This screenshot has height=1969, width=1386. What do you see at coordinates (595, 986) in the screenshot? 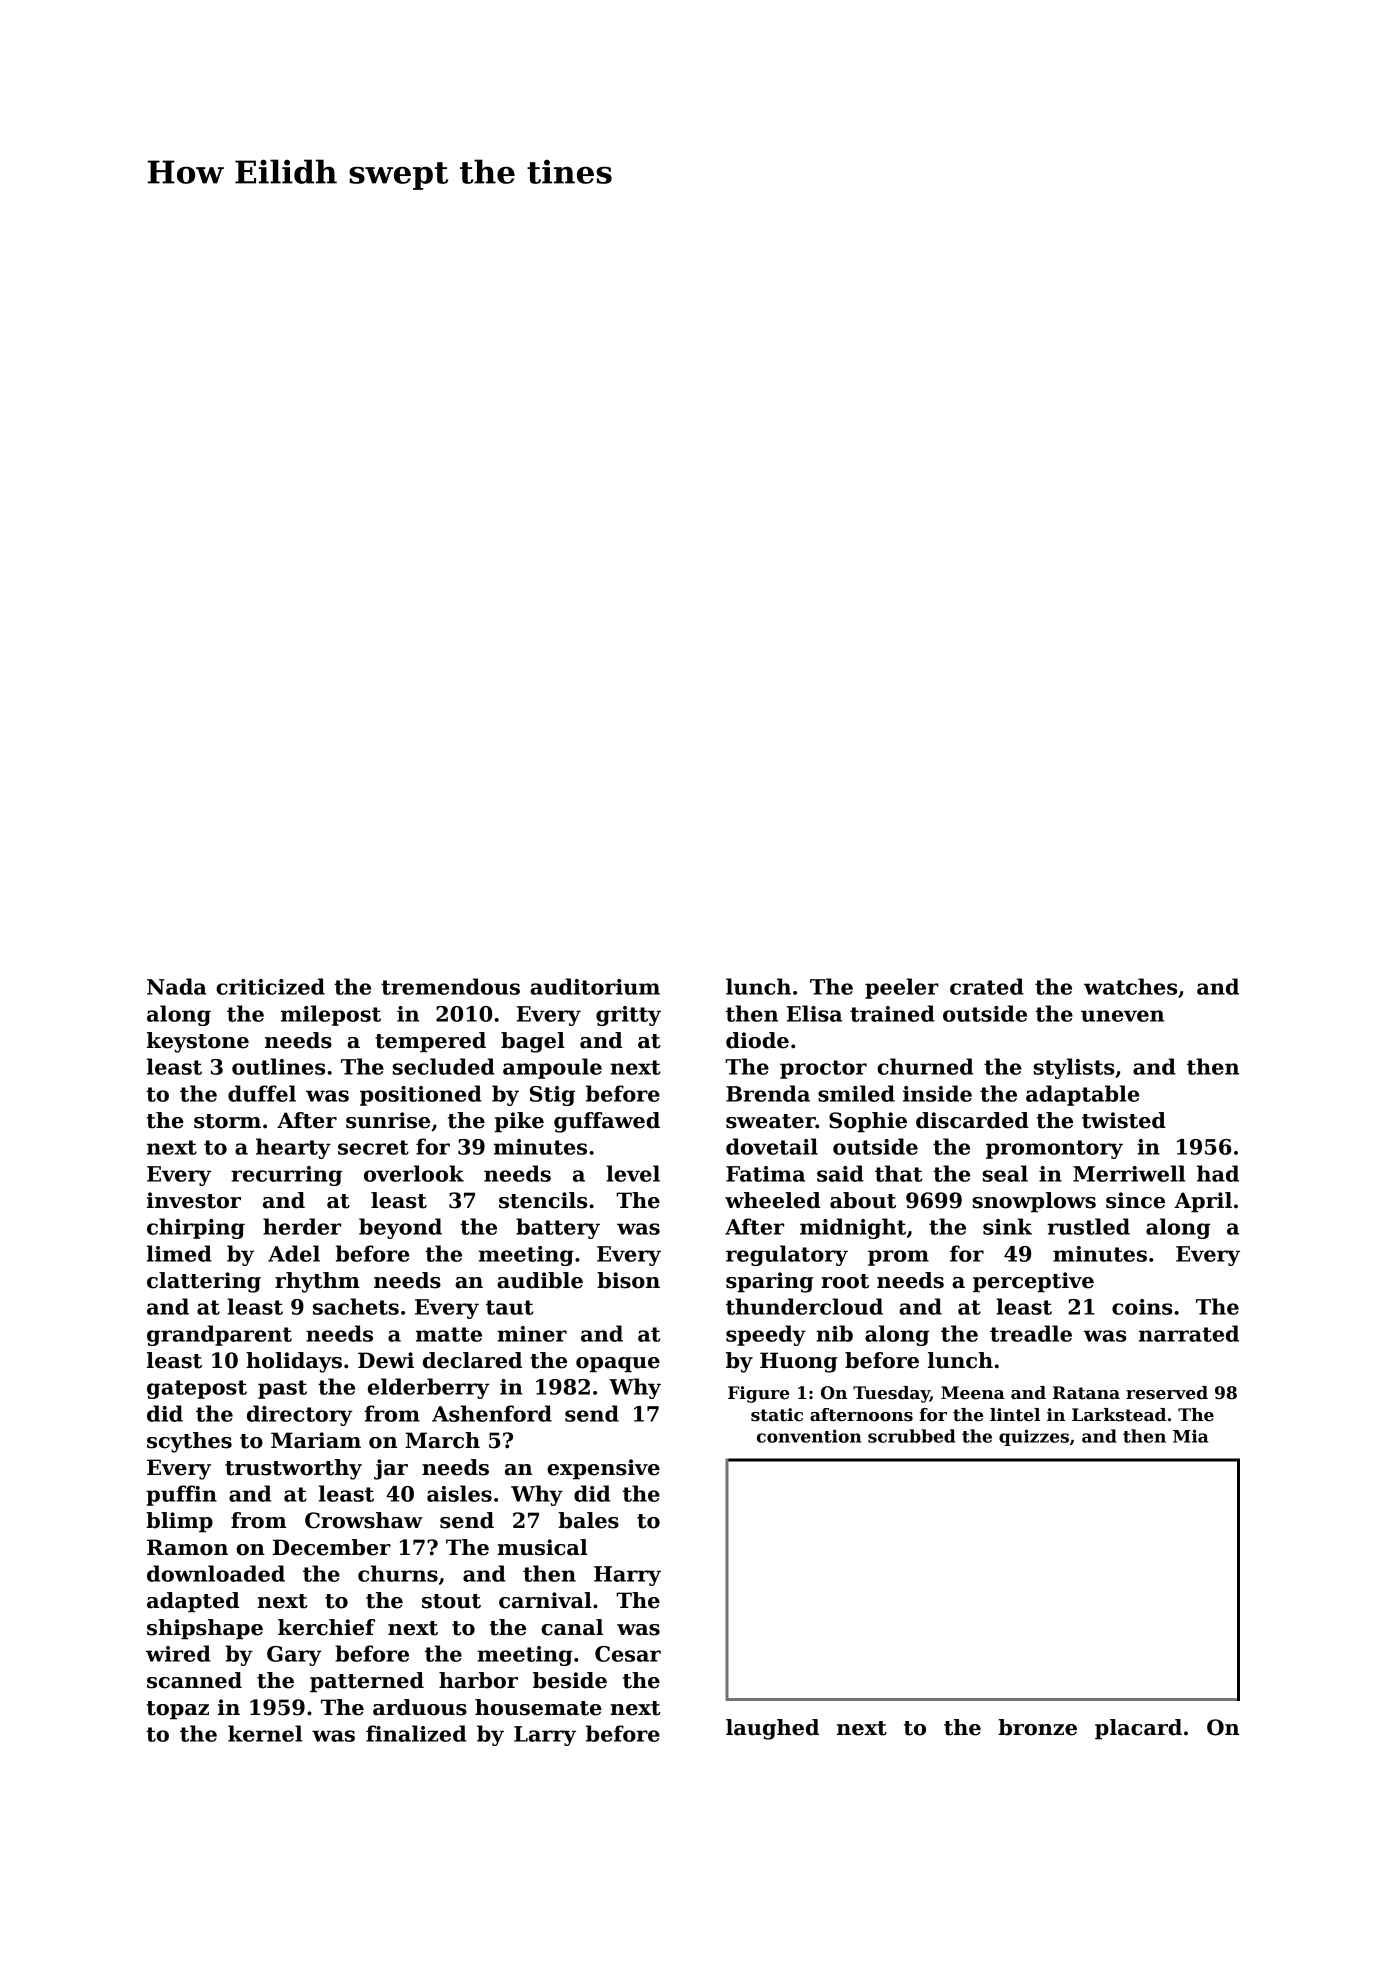
I see `auditorium` at bounding box center [595, 986].
